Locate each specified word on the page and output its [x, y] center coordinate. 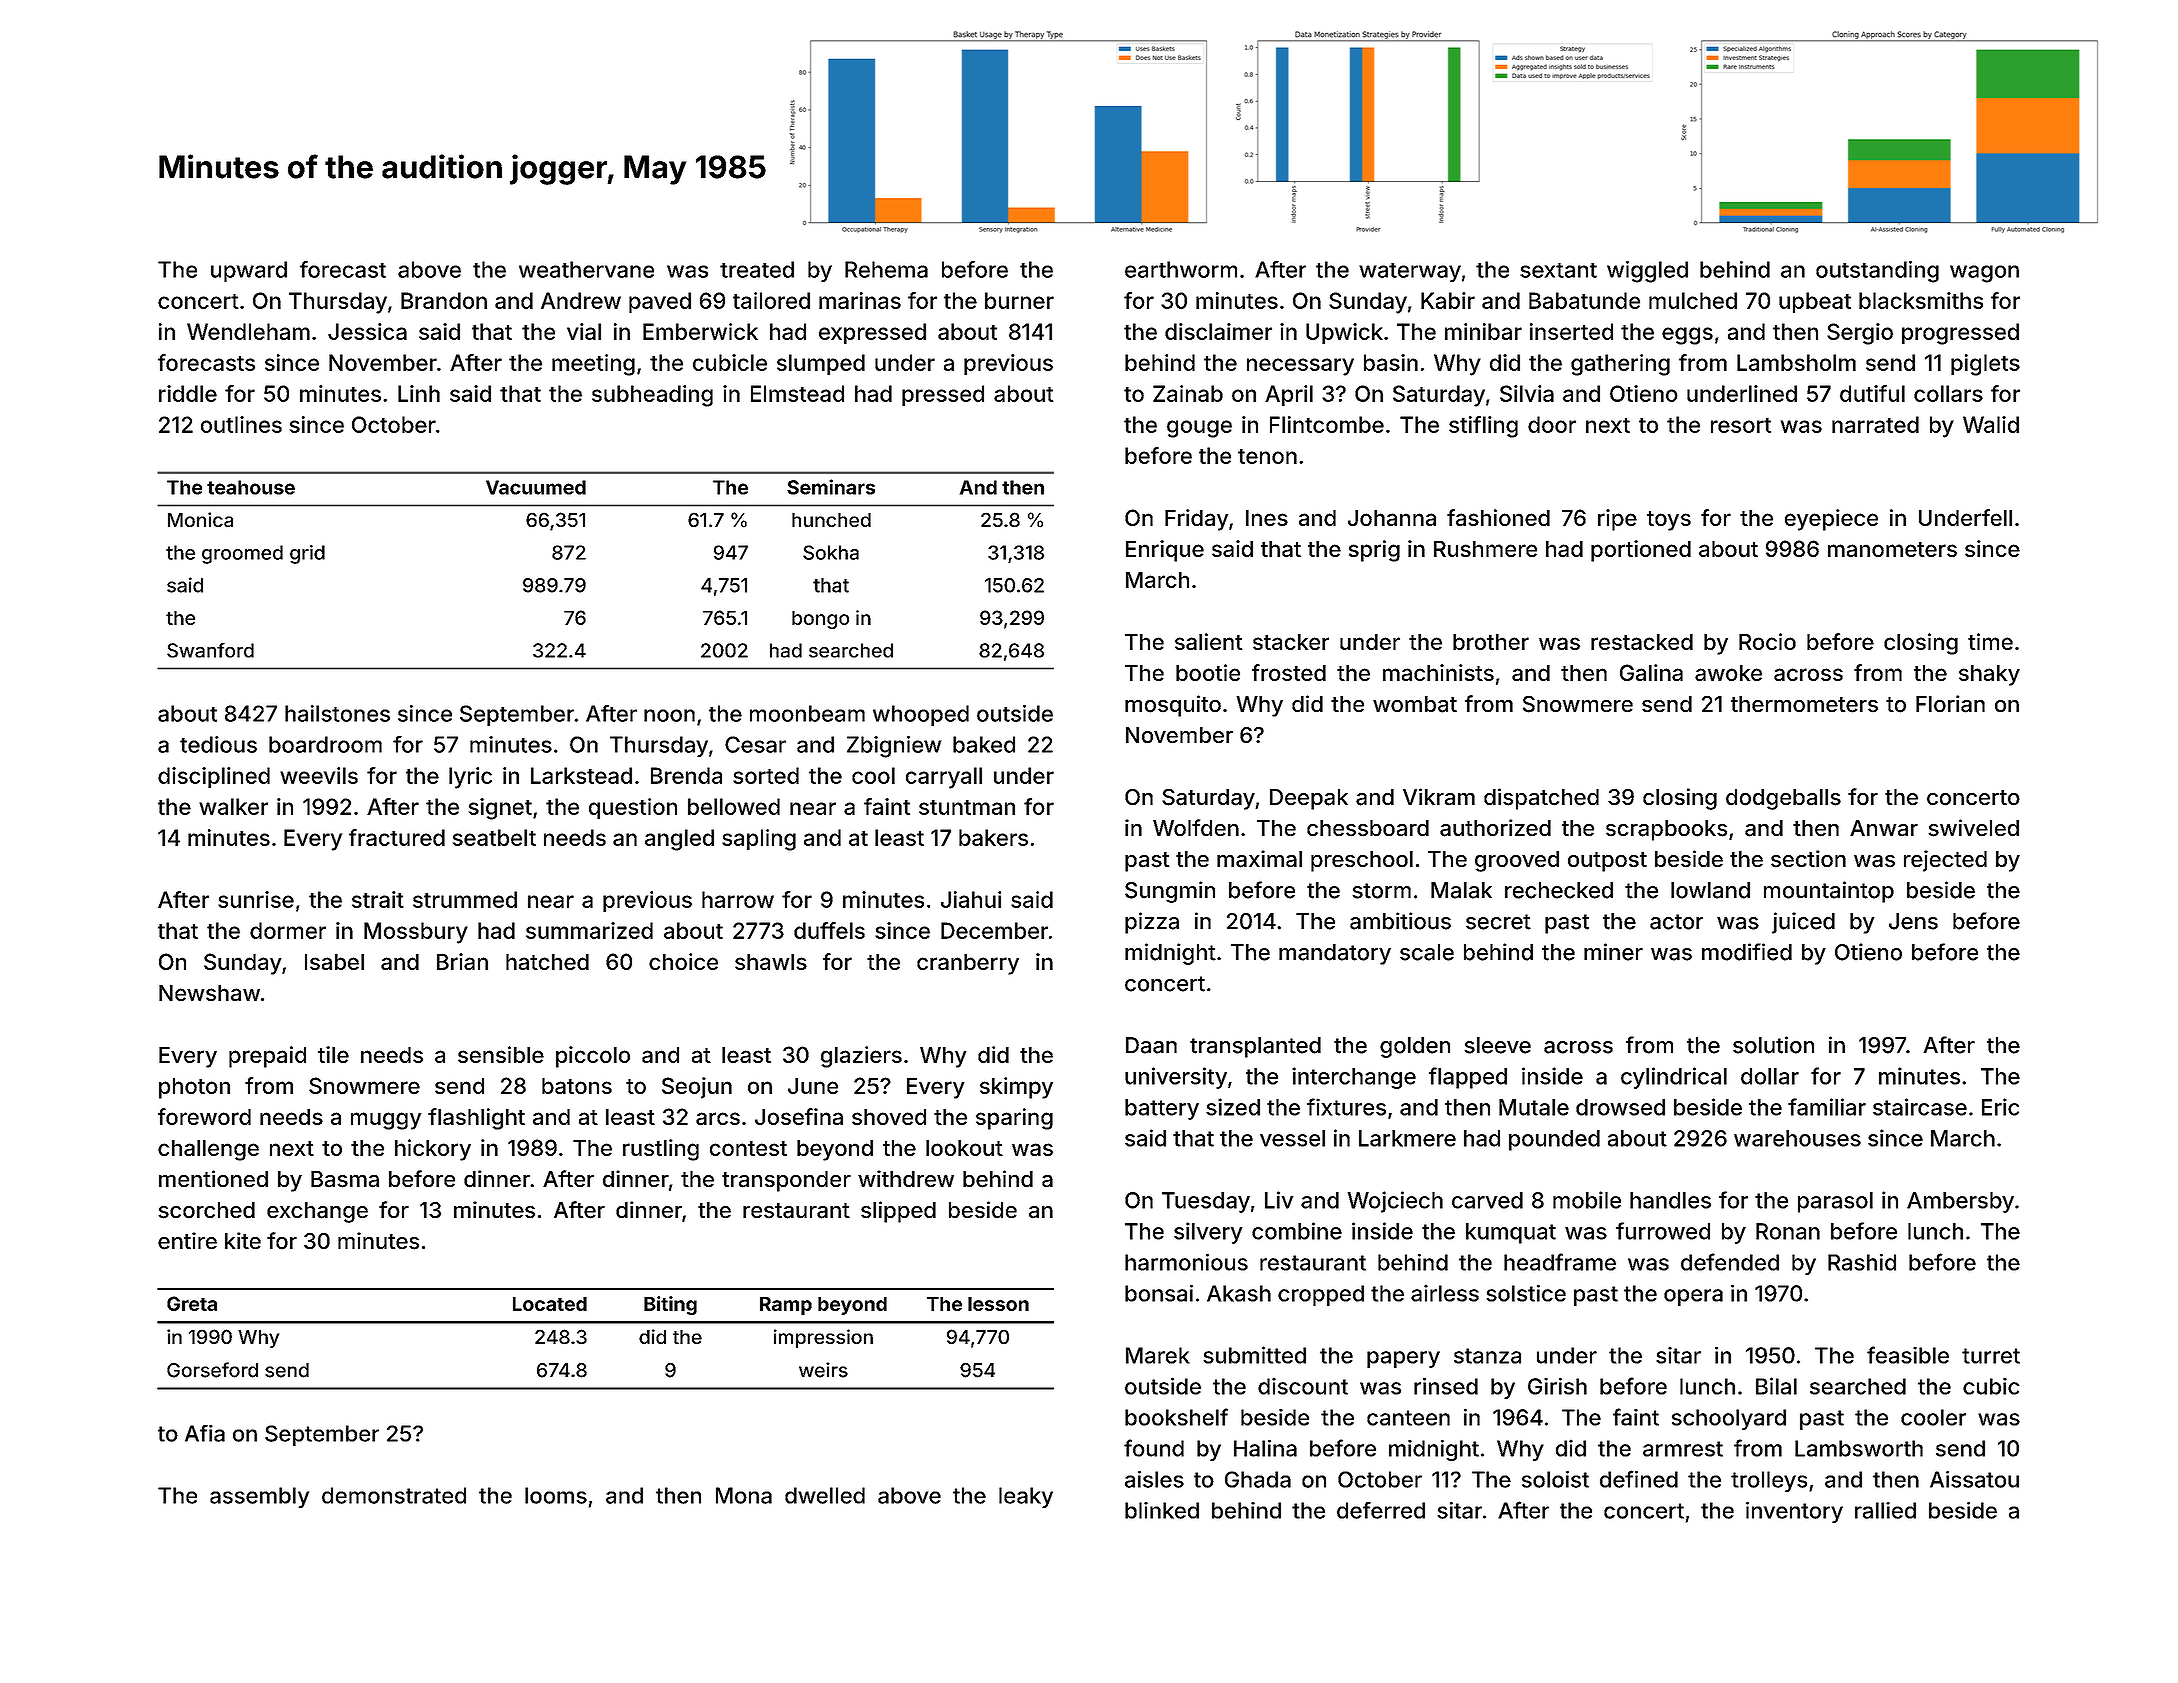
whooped [921, 715]
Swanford [210, 650]
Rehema [886, 269]
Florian [1950, 704]
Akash [1239, 1293]
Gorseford [212, 1370]
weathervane [586, 269]
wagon [1984, 274]
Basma [345, 1179]
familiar [1827, 1107]
